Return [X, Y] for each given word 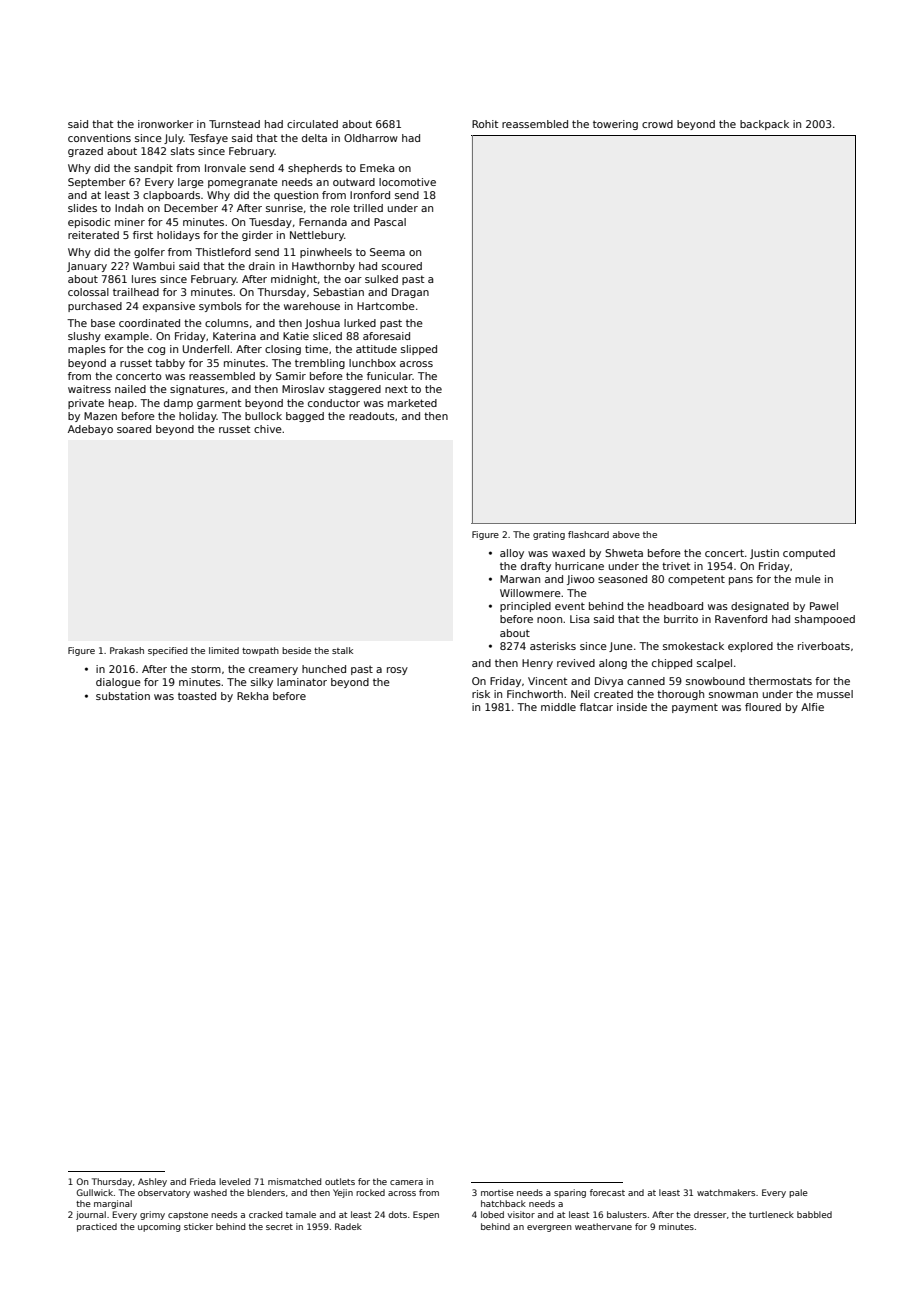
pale [798, 1193]
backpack [764, 125]
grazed [85, 152]
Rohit [485, 124]
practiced [97, 1227]
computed [809, 554]
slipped [419, 350]
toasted [197, 696]
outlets [340, 1181]
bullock [263, 416]
